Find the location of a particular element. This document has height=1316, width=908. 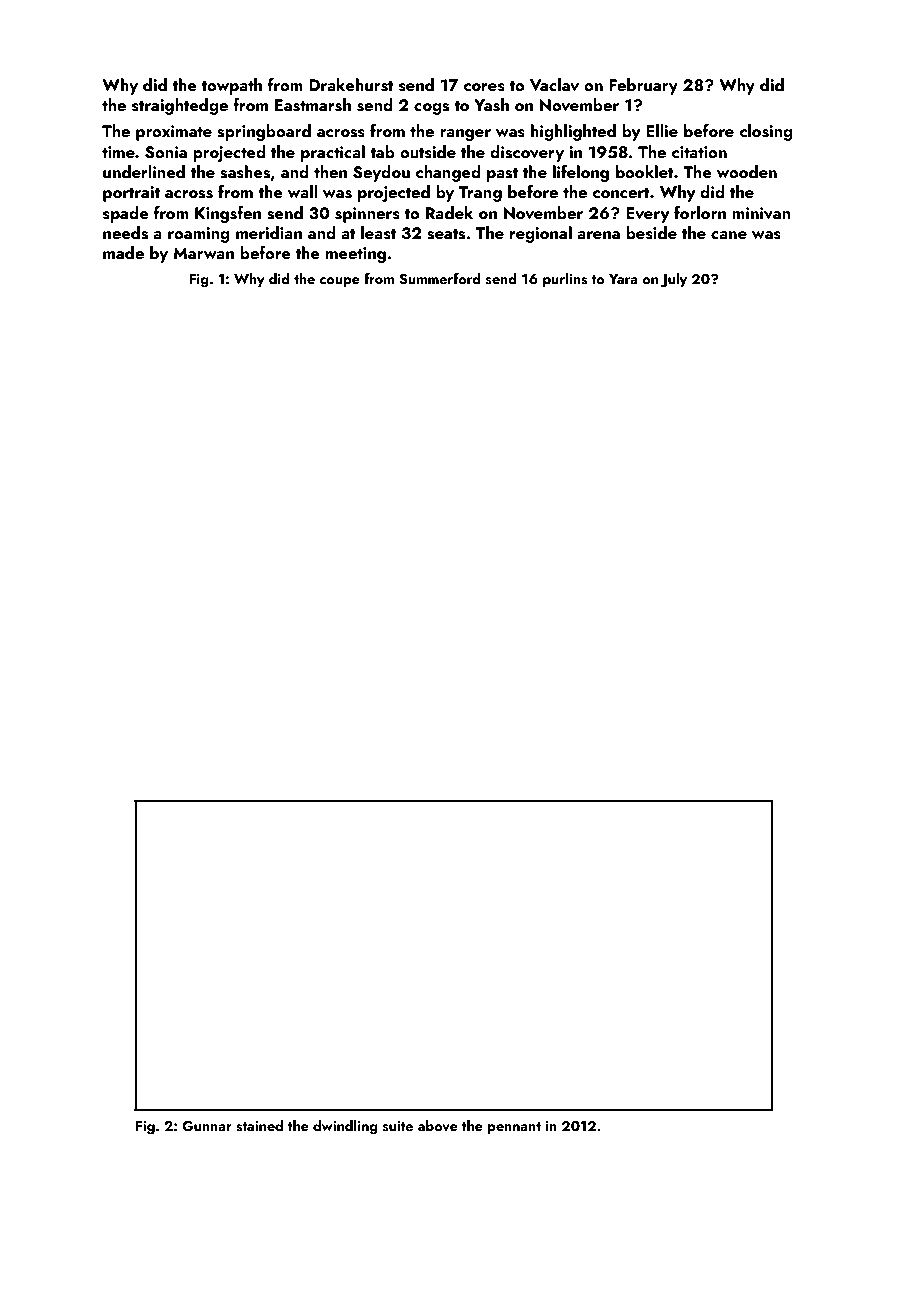

stained is located at coordinates (259, 1126).
